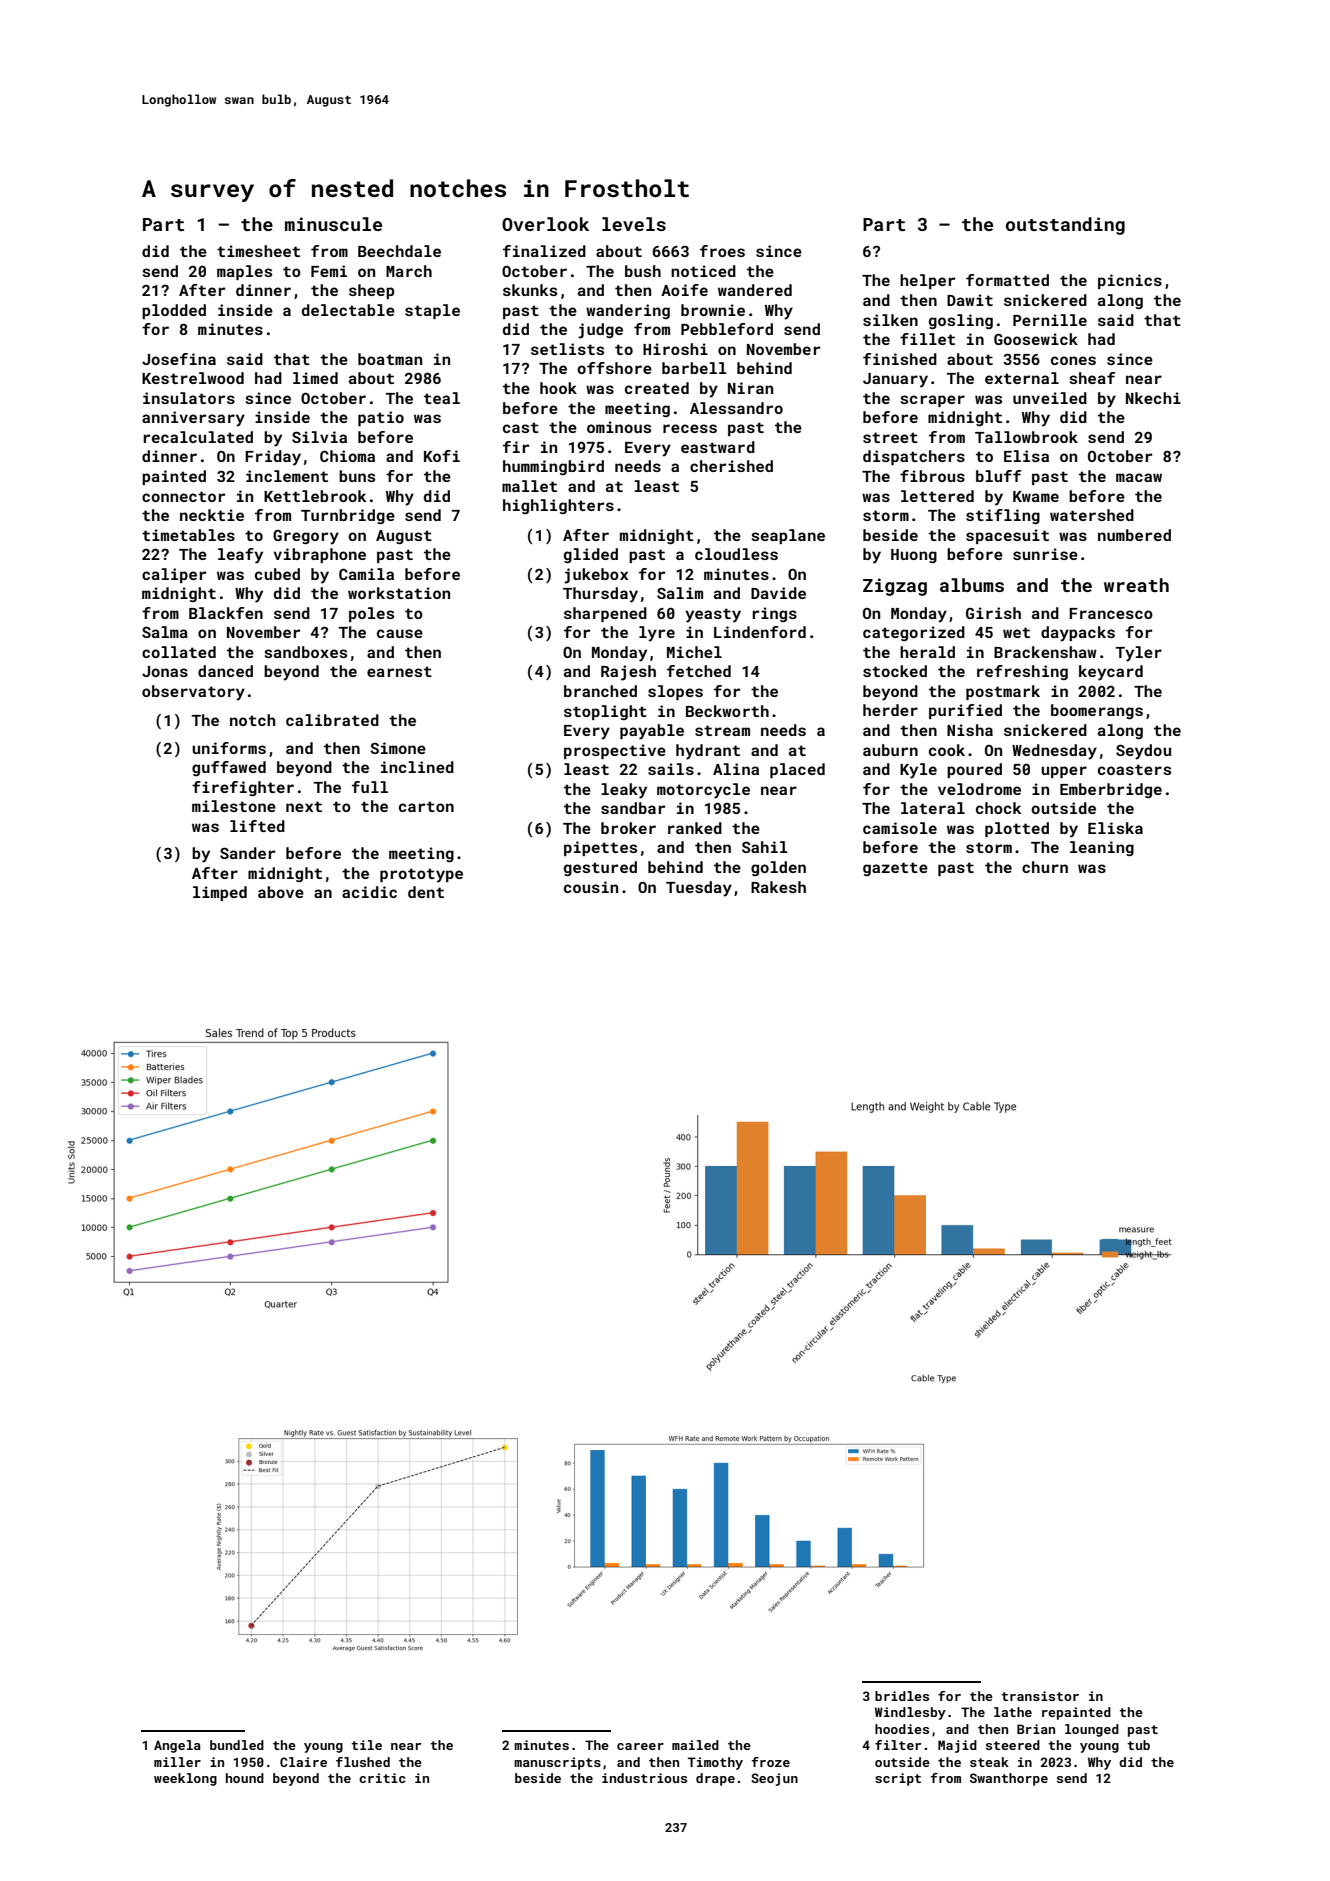  I want to click on Rakesh, so click(778, 887).
